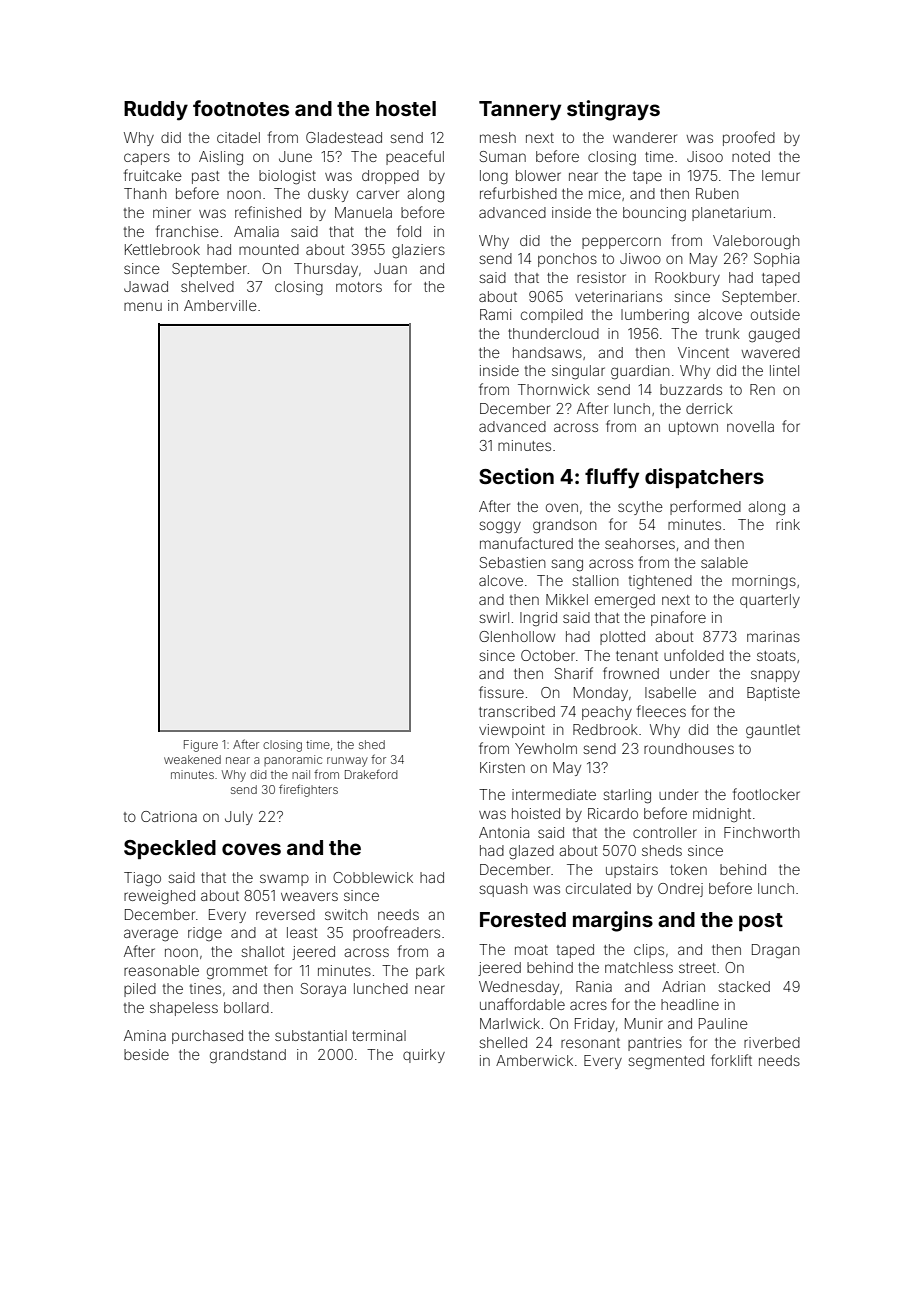 This screenshot has width=924, height=1308. Describe the element at coordinates (704, 478) in the screenshot. I see `dispatchers` at that location.
